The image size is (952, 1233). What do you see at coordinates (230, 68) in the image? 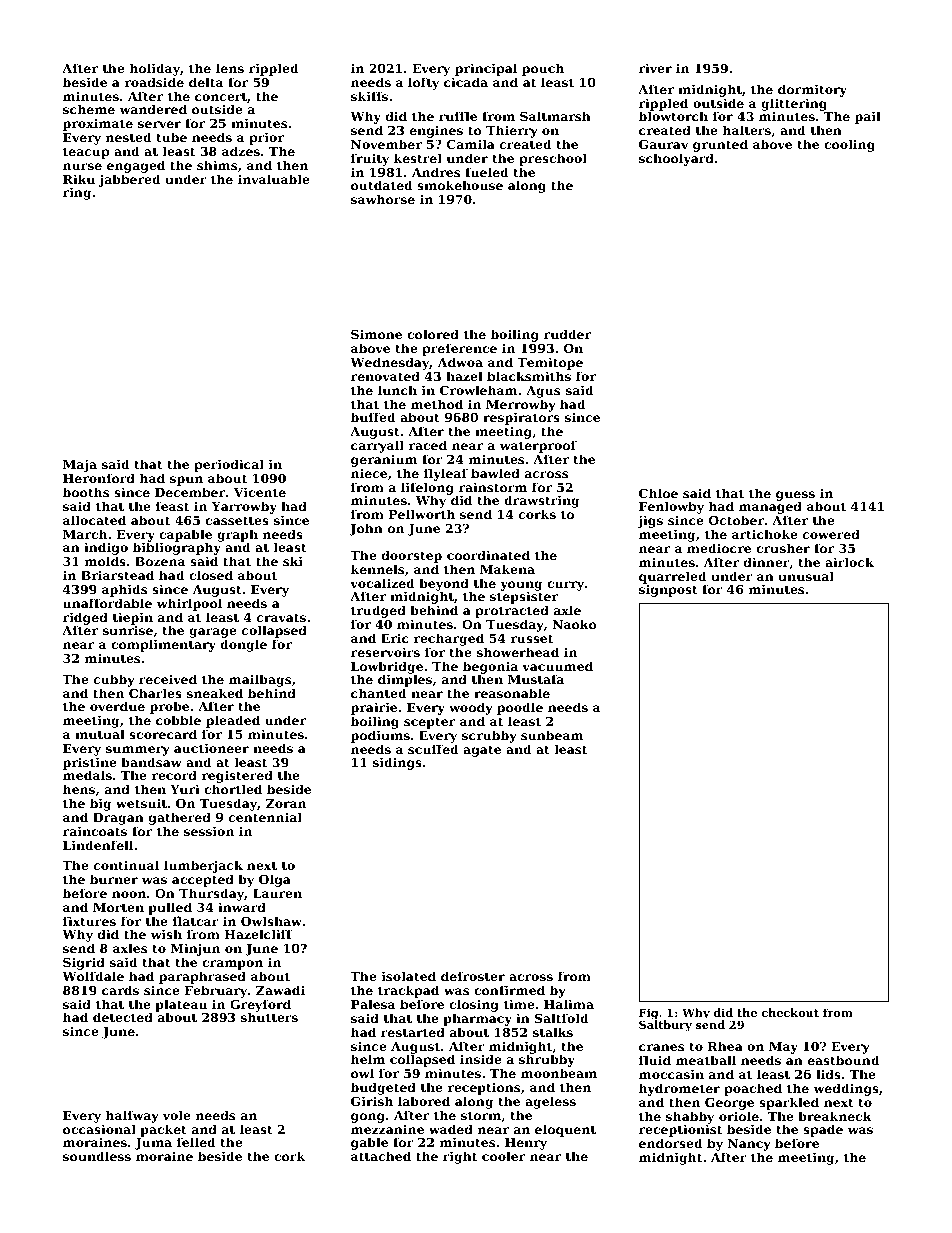
I see `lens` at bounding box center [230, 68].
